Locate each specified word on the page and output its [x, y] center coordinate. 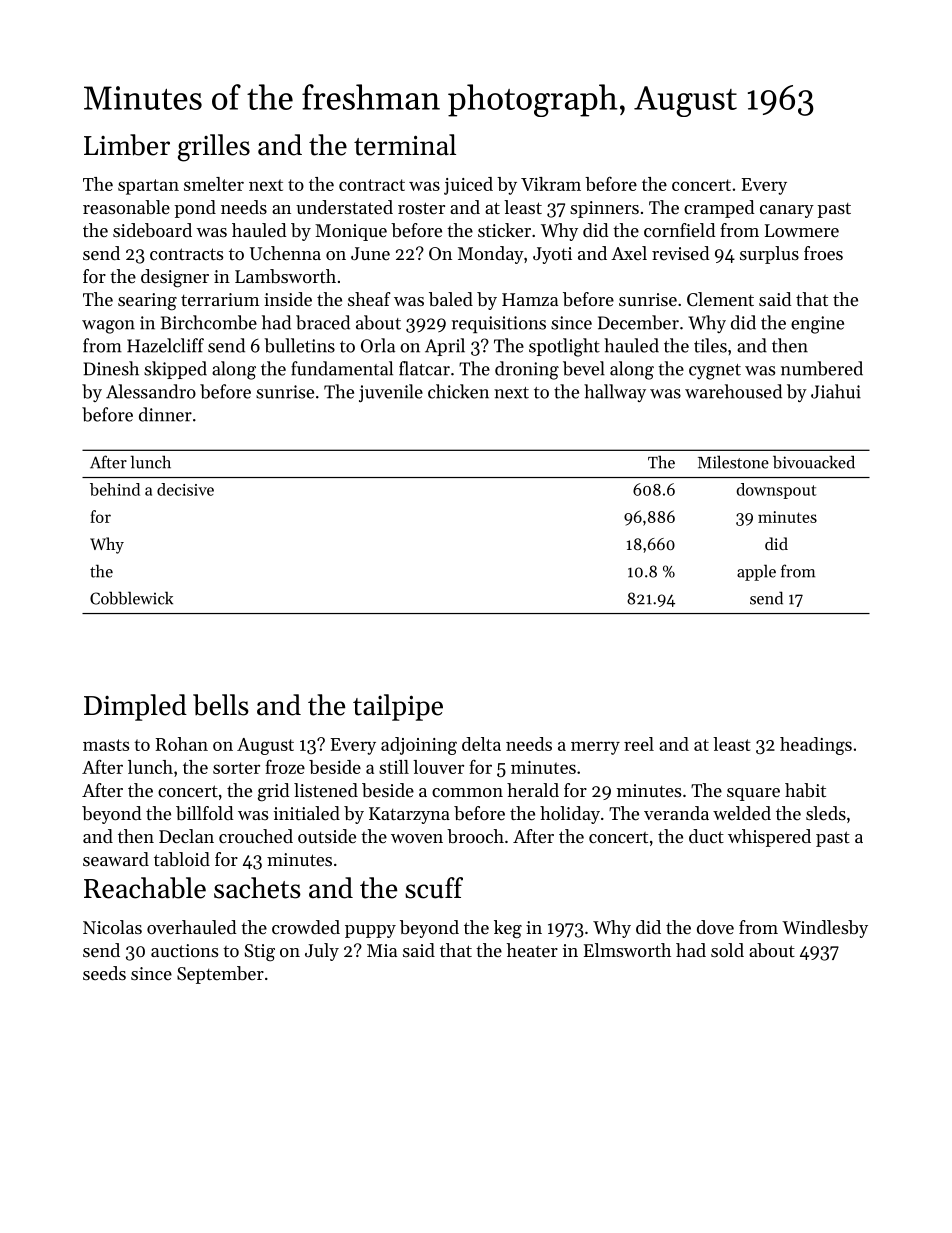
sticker [504, 230]
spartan [148, 187]
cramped [719, 209]
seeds [104, 973]
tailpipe [398, 707]
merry [595, 748]
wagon [108, 327]
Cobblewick [131, 598]
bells [221, 705]
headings [816, 746]
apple [756, 572]
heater [532, 950]
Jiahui [836, 391]
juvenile [391, 393]
